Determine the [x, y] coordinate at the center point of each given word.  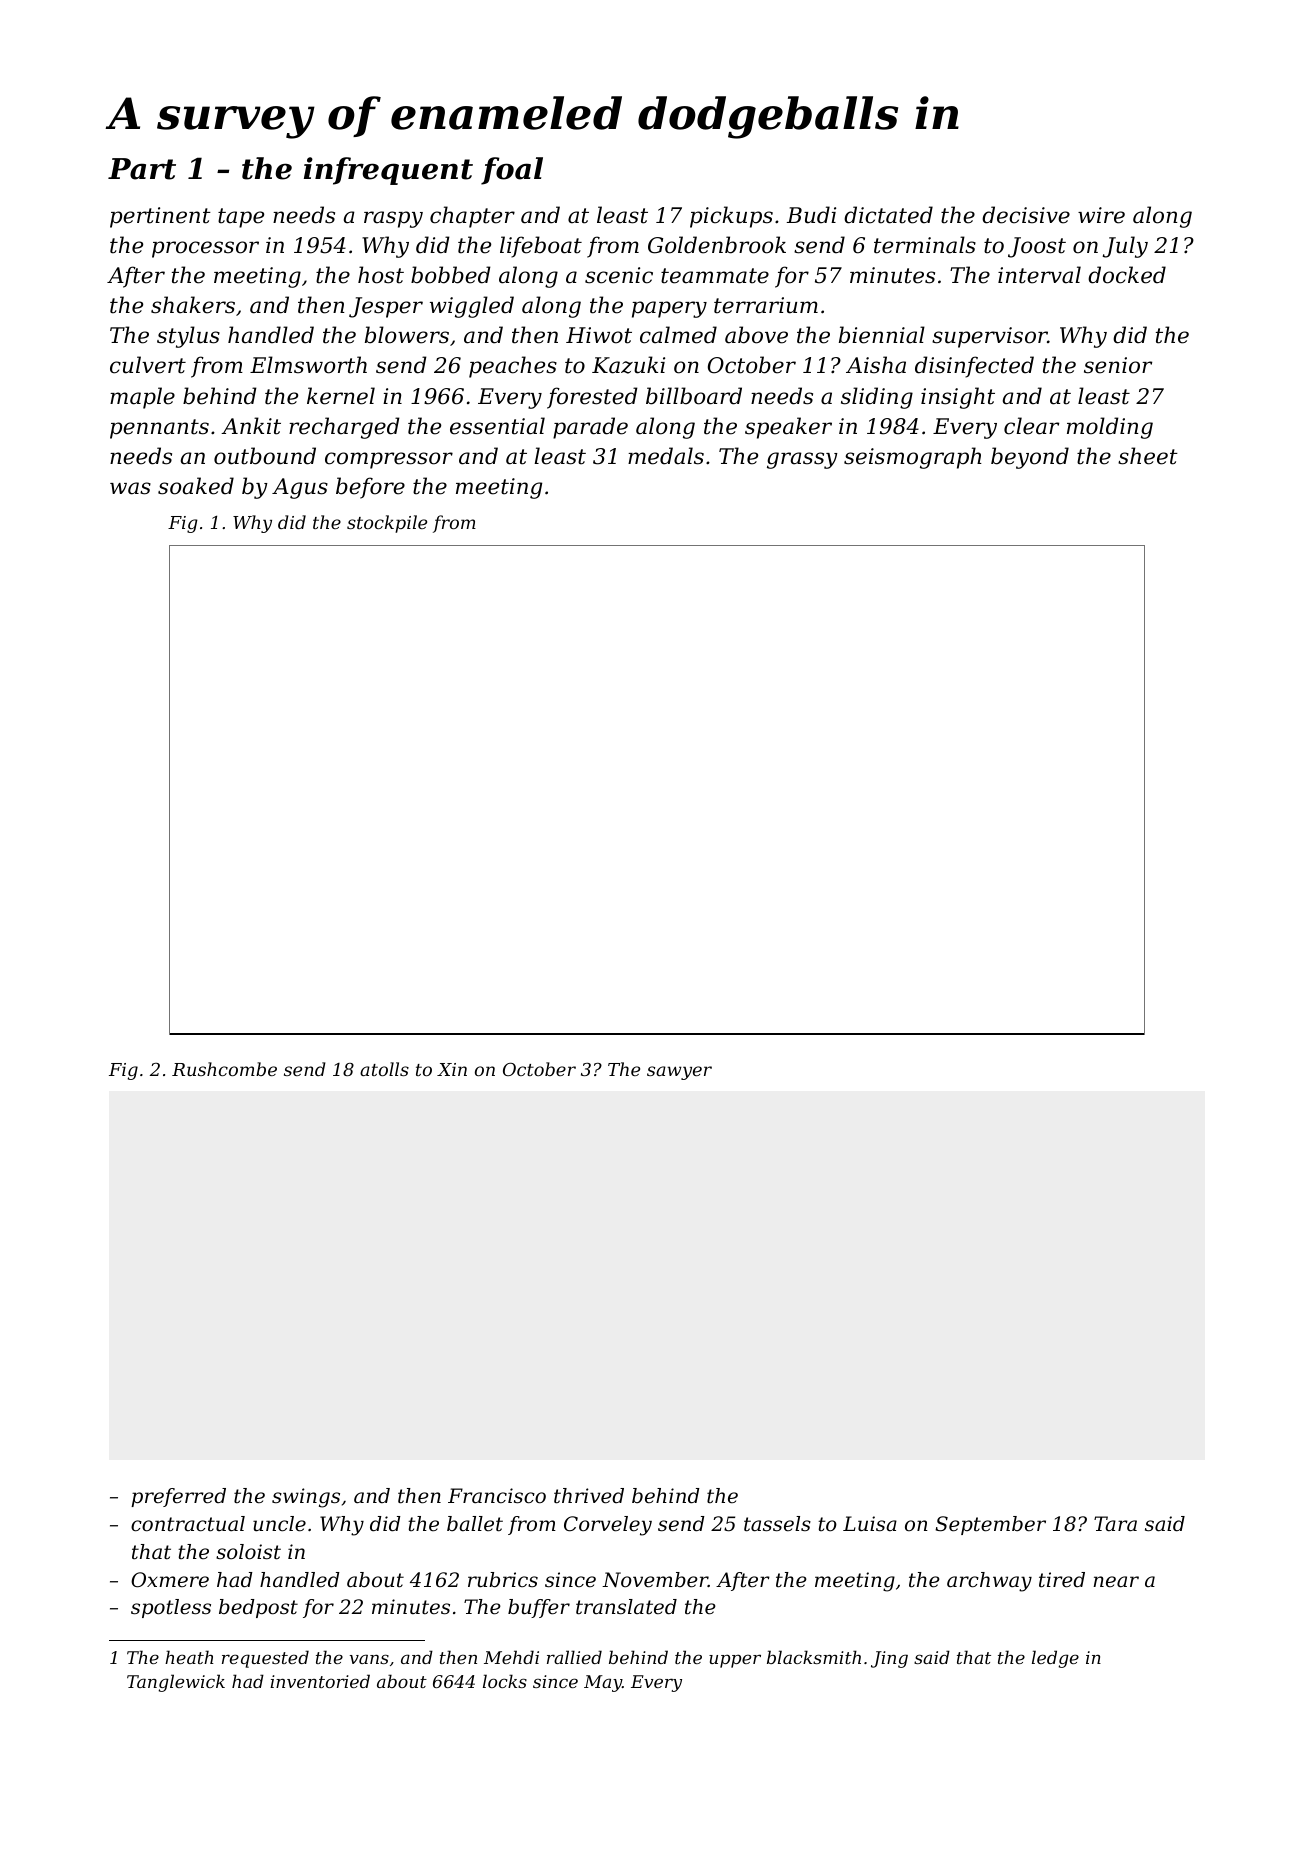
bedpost [258, 1608]
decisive [1026, 215]
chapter [472, 217]
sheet [1148, 456]
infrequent [388, 171]
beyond [1030, 458]
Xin [452, 1069]
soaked [196, 486]
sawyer [679, 1073]
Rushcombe [224, 1069]
